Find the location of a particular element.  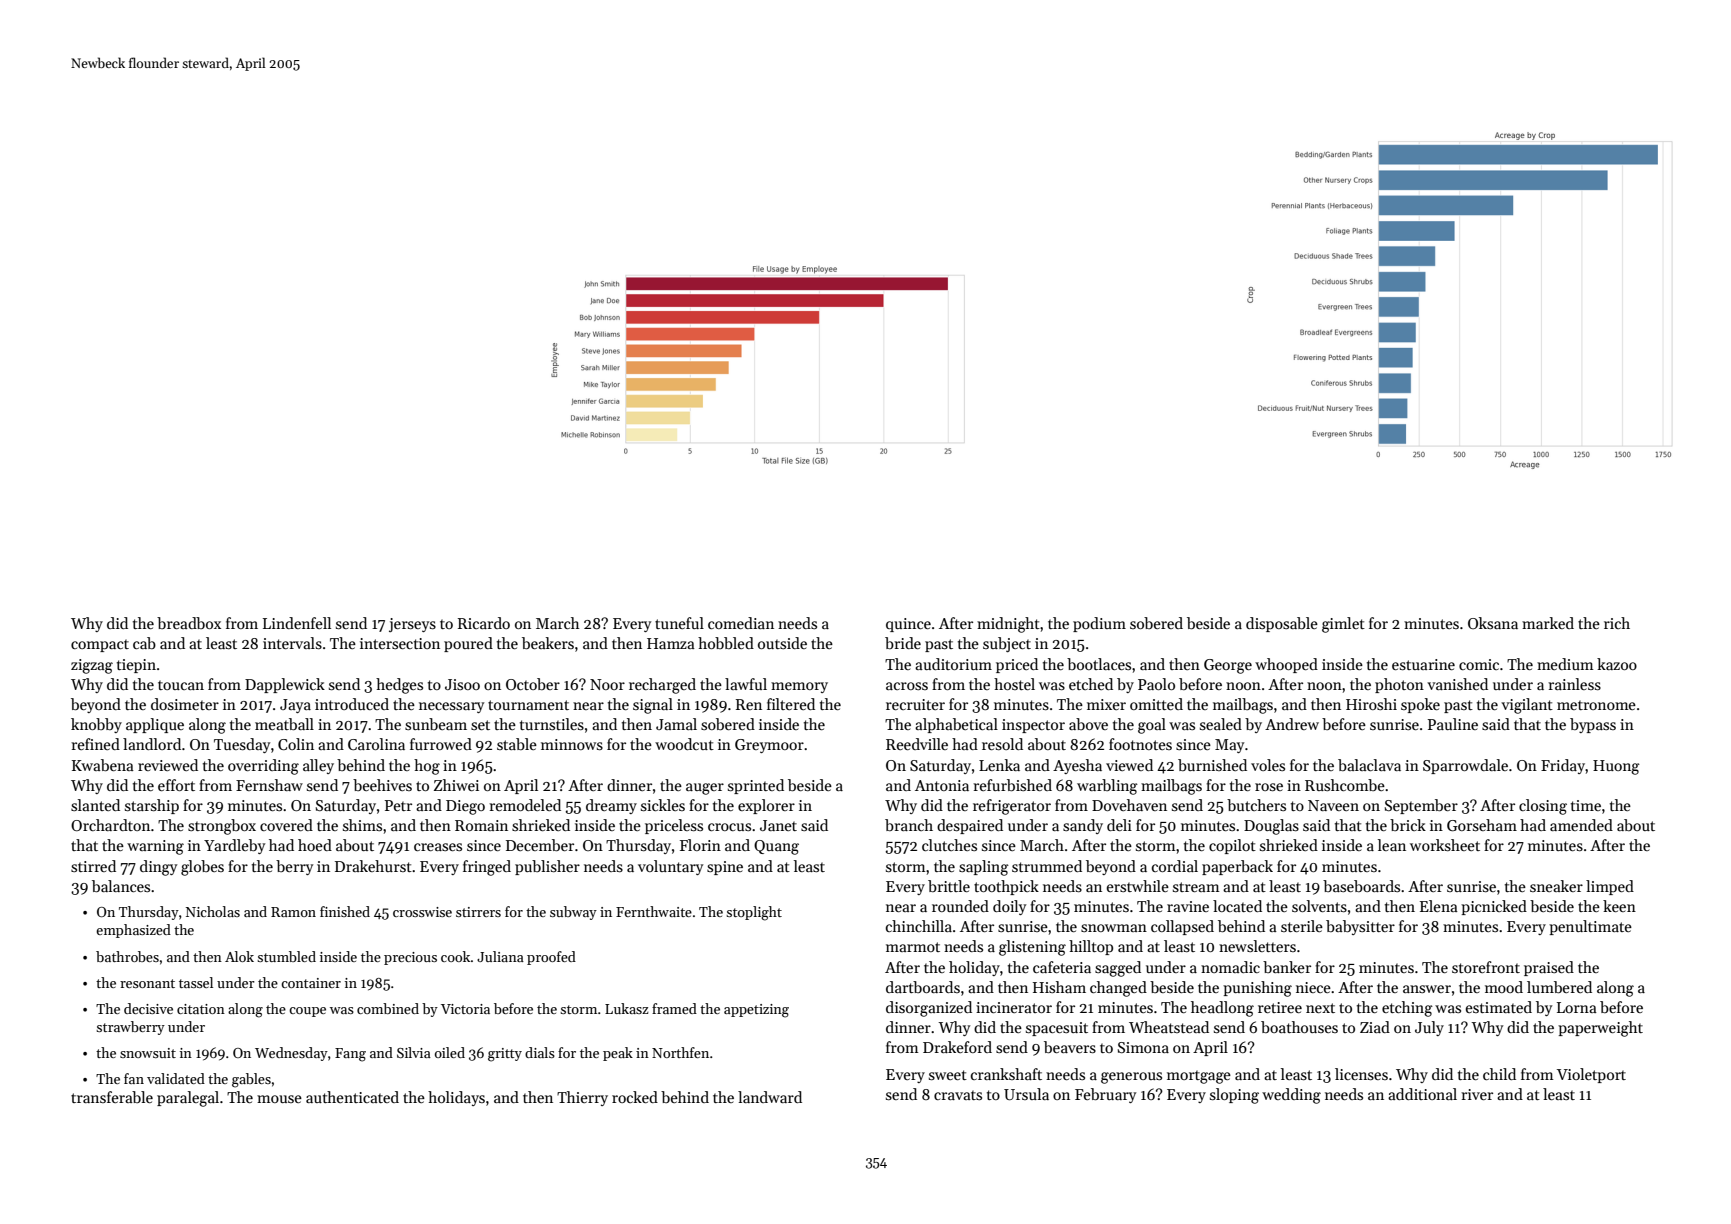

lawful is located at coordinates (746, 684).
